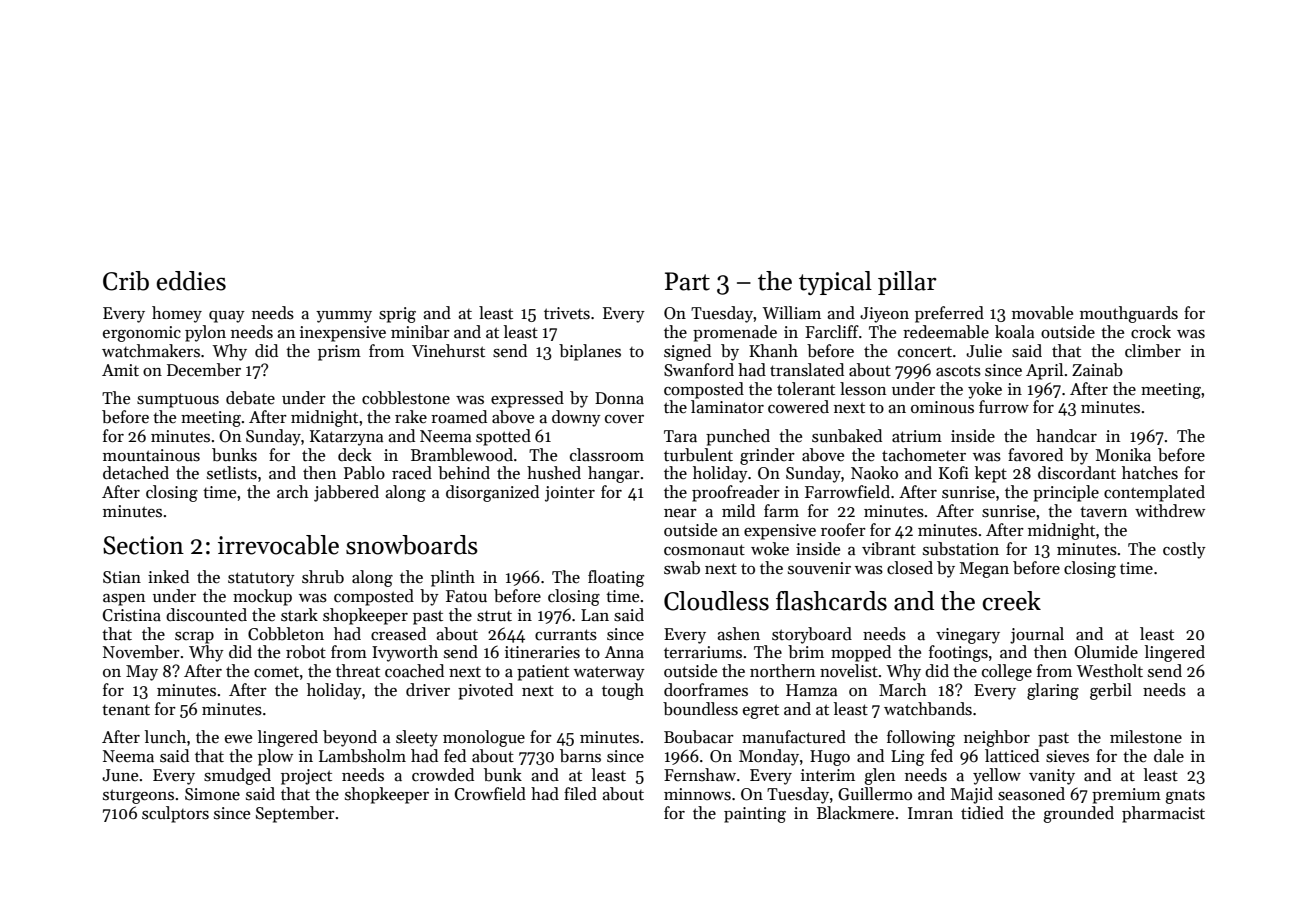 This screenshot has width=1308, height=924. I want to click on pillar, so click(907, 283).
